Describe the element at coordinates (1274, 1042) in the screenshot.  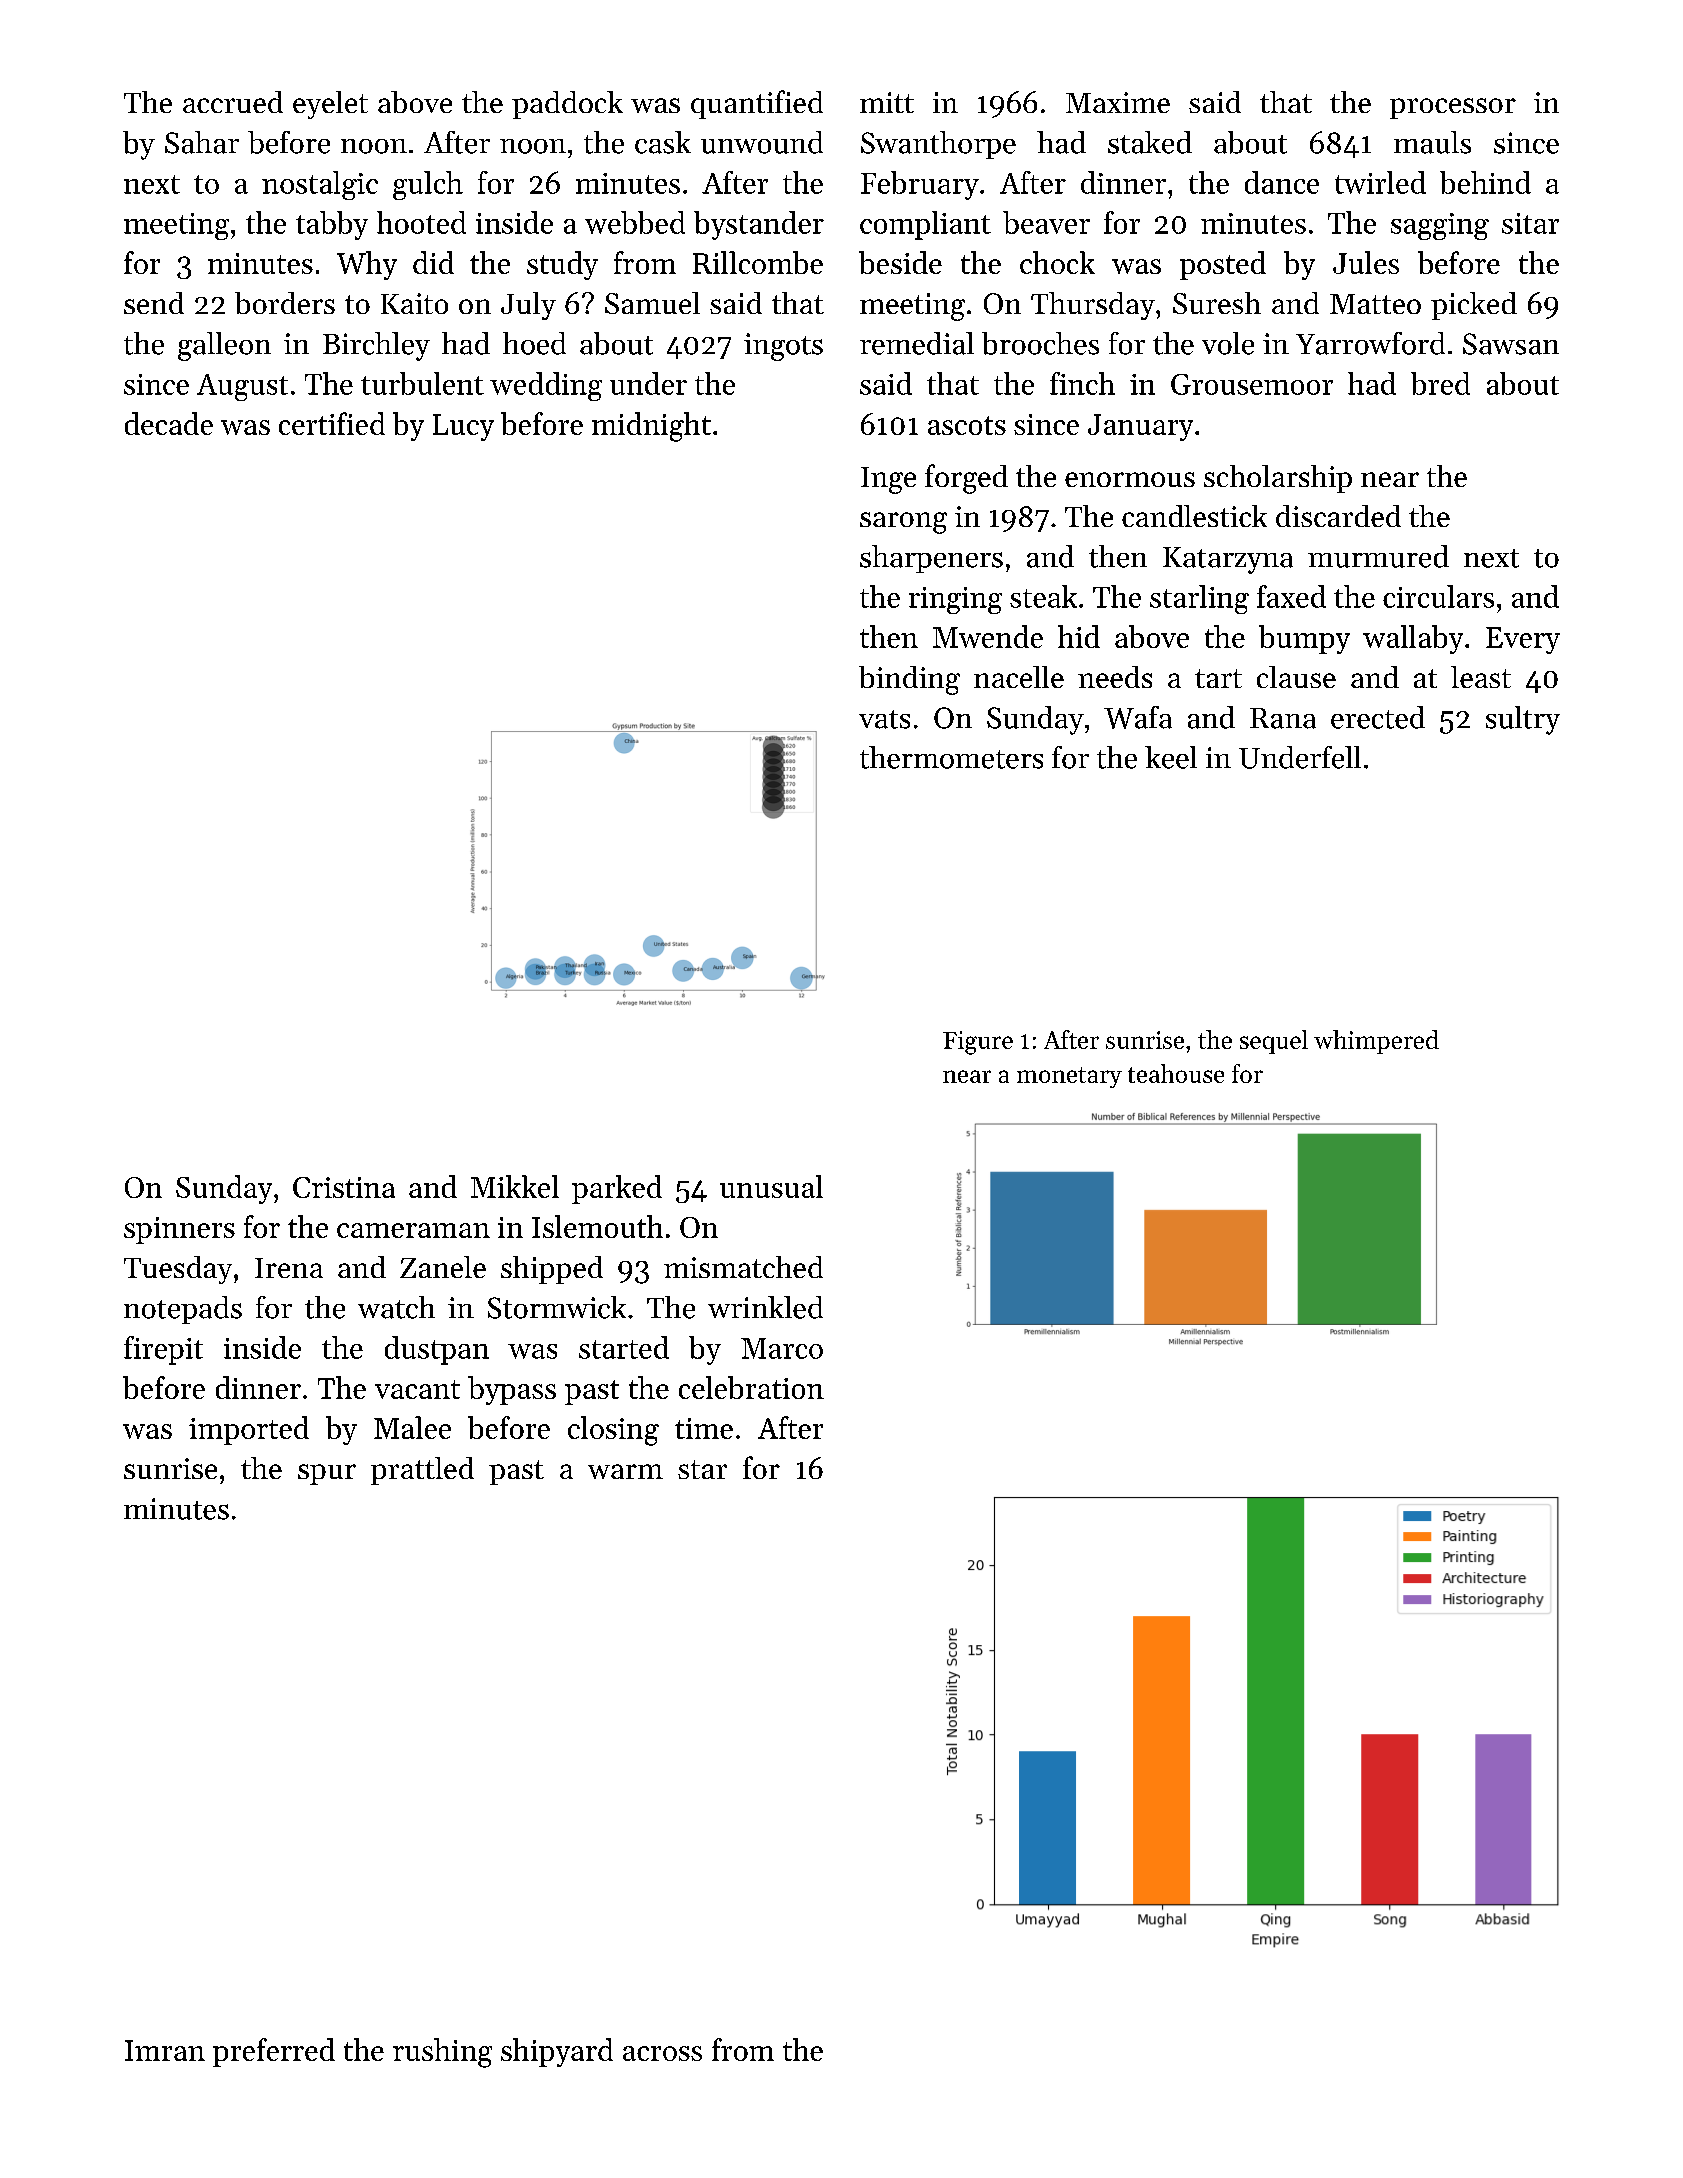
I see `sequel` at that location.
